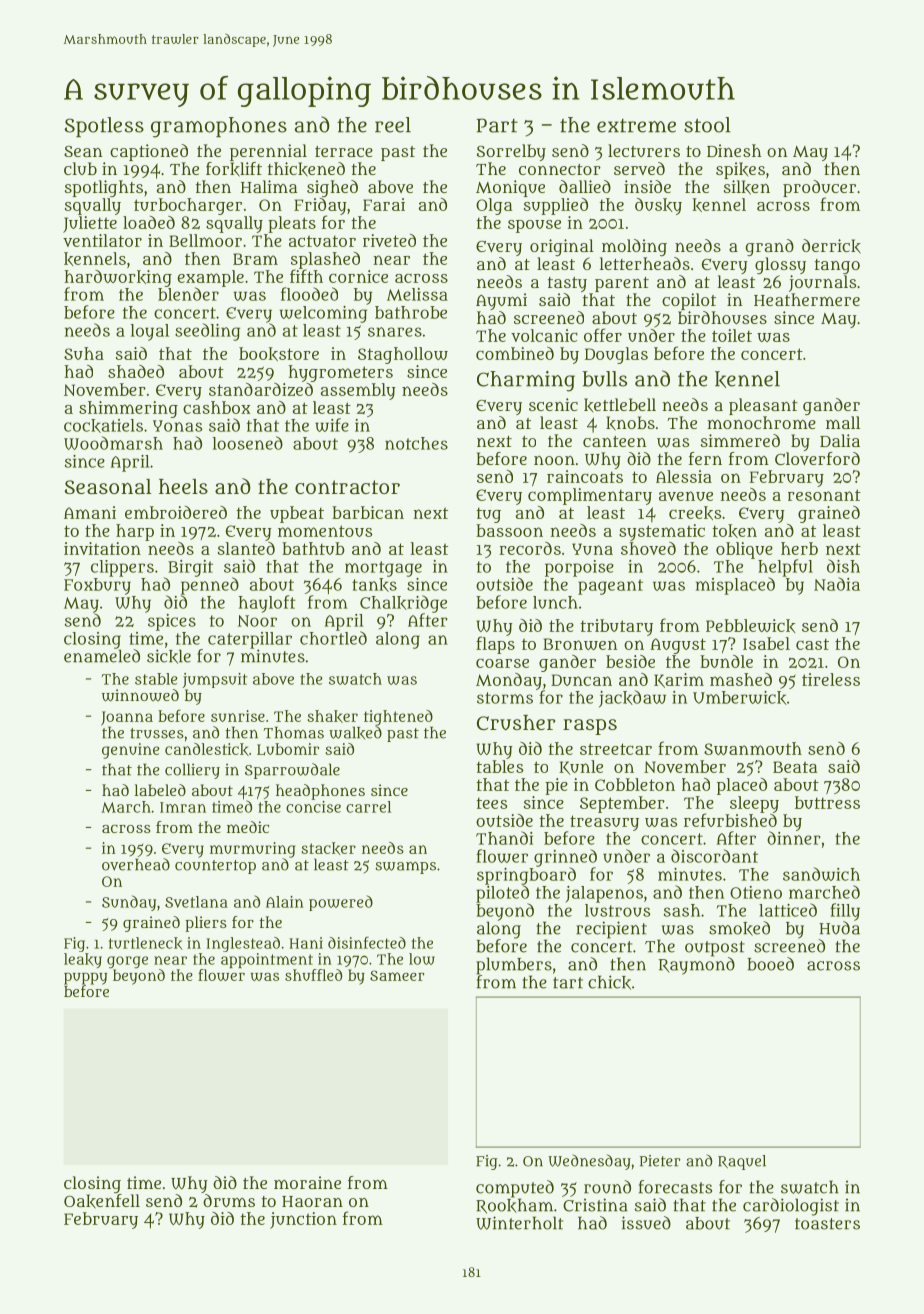 Image resolution: width=924 pixels, height=1314 pixels. Describe the element at coordinates (707, 125) in the screenshot. I see `stool` at that location.
